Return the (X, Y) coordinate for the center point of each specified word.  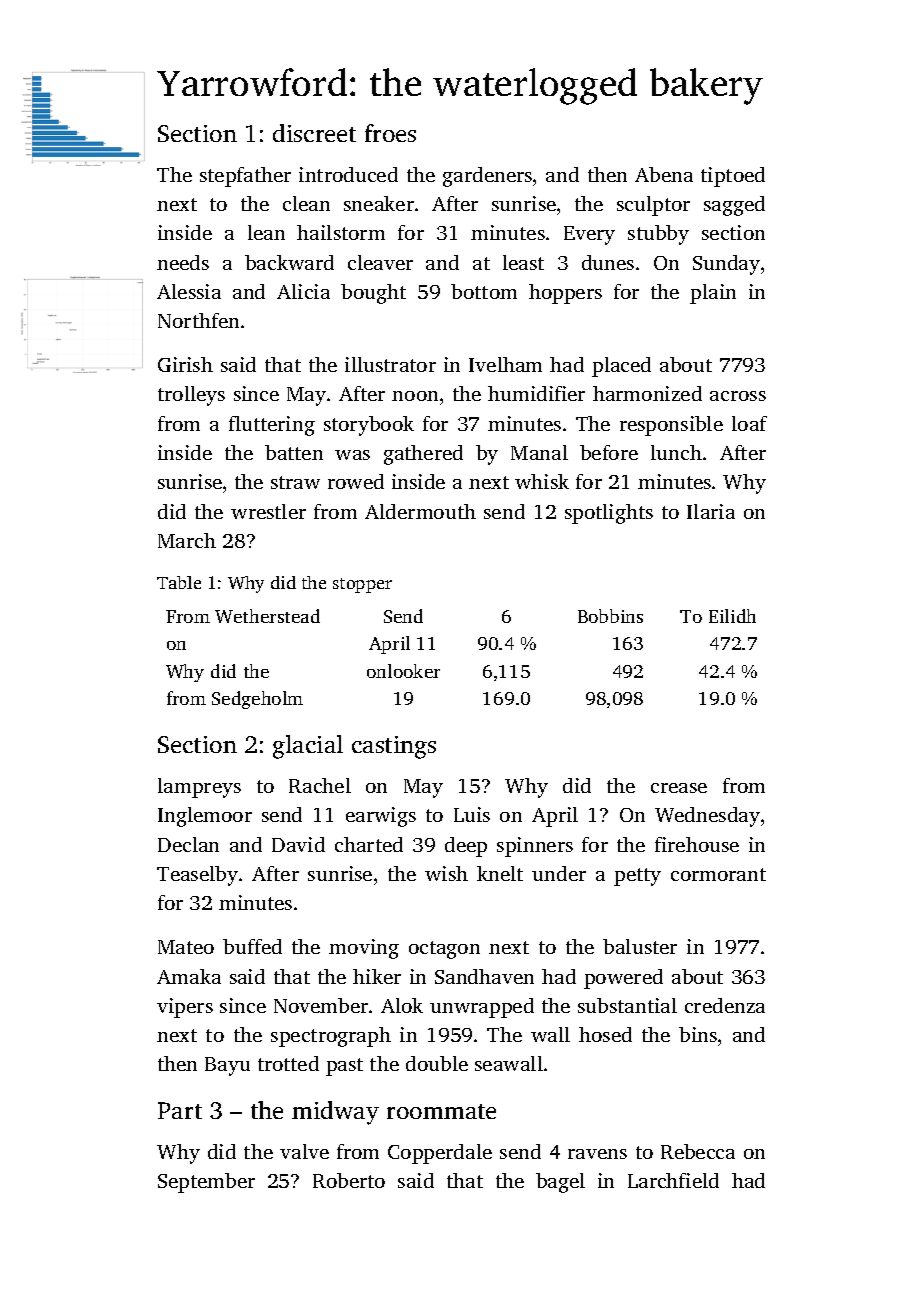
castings (394, 747)
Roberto (349, 1180)
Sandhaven (484, 976)
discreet (314, 133)
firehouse (697, 844)
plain (713, 294)
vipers (185, 1008)
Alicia (303, 291)
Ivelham (505, 364)
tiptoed (733, 177)
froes (390, 133)
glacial (308, 747)
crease (679, 788)
